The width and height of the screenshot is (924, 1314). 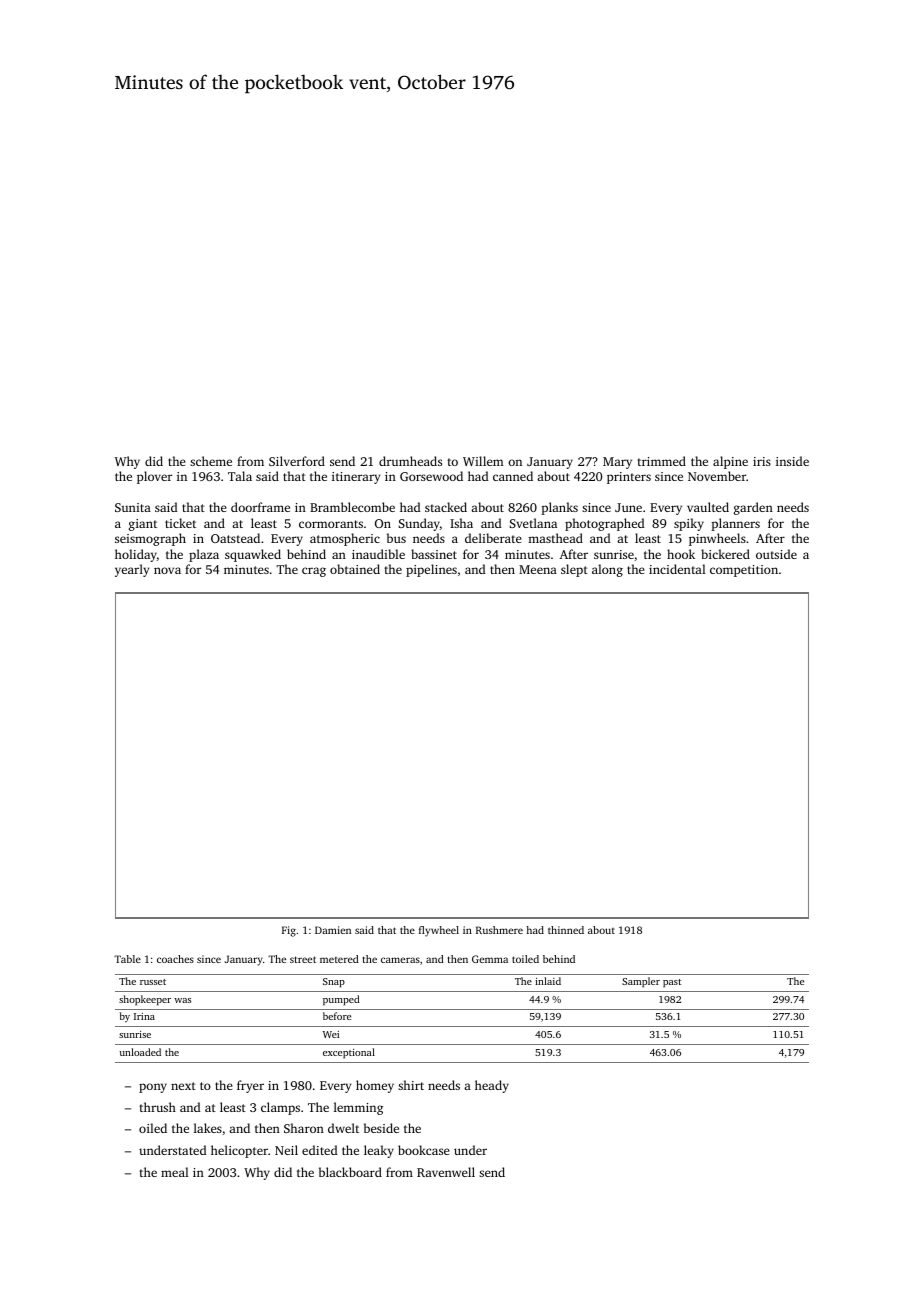 I want to click on Svetlana, so click(x=533, y=523).
